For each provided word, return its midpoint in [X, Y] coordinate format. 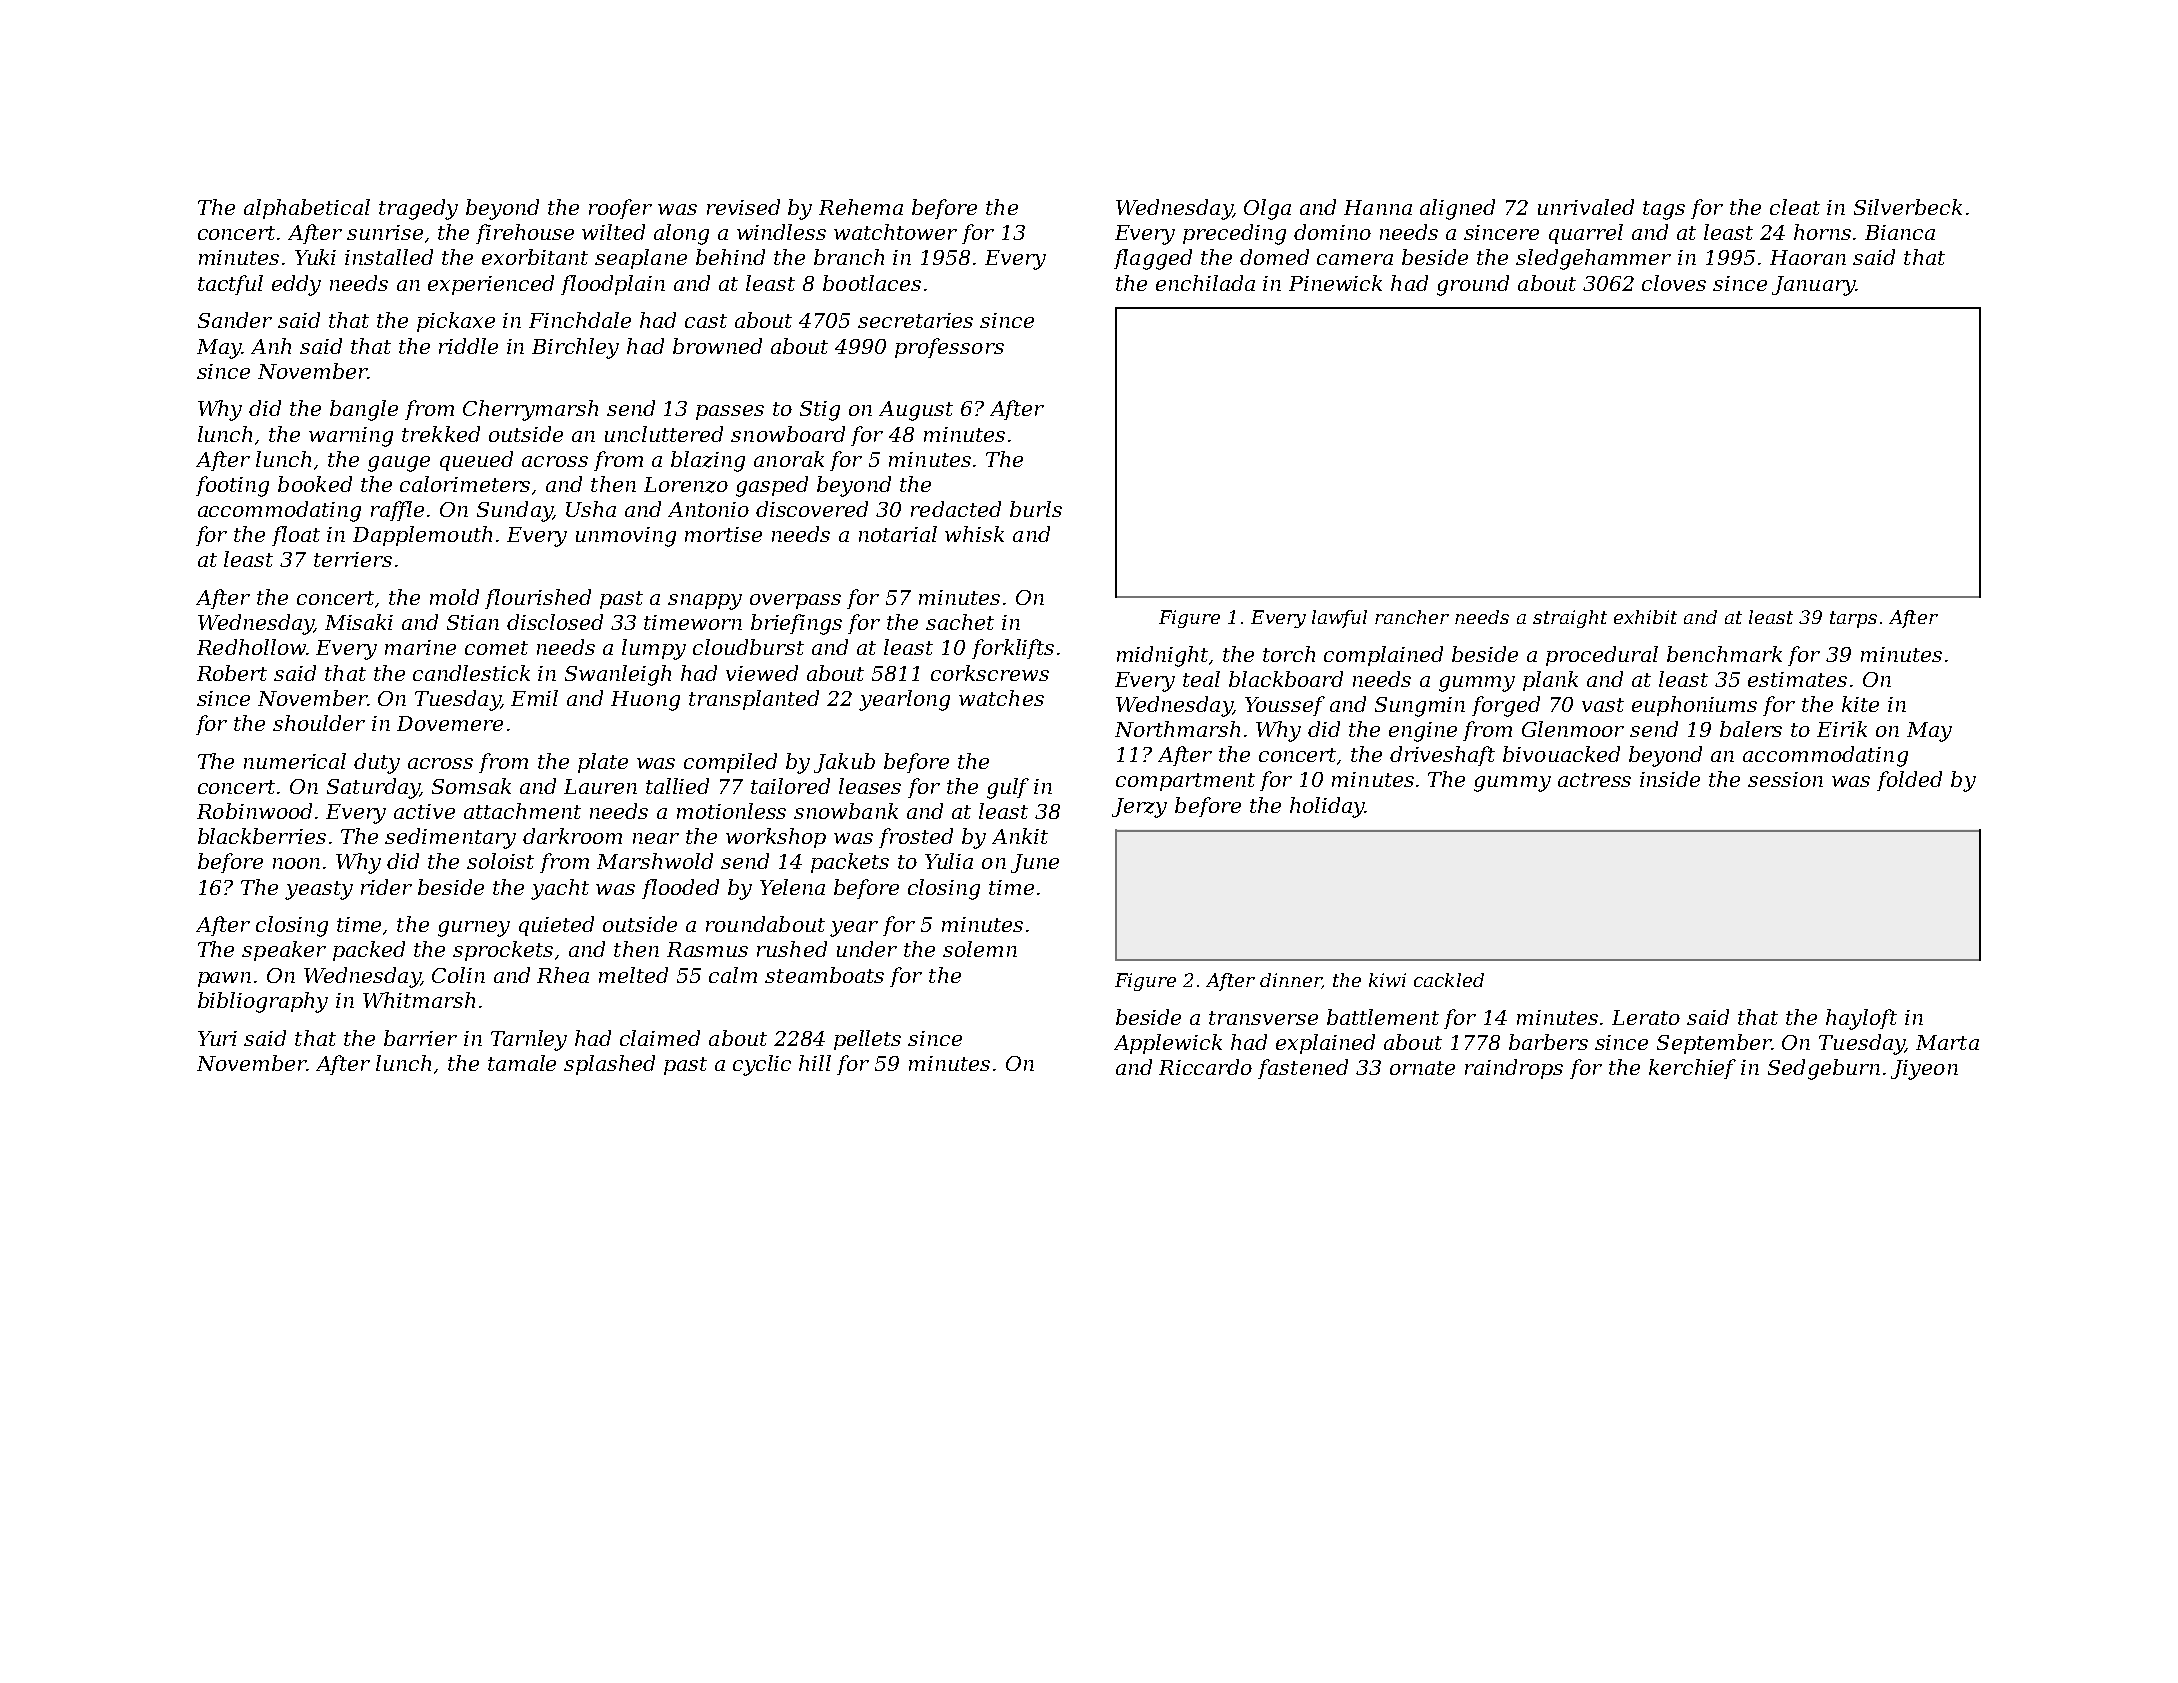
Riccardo [1205, 1067]
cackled [1449, 980]
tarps [1853, 619]
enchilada [1205, 283]
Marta [1947, 1042]
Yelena [792, 887]
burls [1036, 509]
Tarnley [529, 1040]
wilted [613, 232]
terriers [353, 559]
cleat [1795, 207]
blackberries [262, 836]
